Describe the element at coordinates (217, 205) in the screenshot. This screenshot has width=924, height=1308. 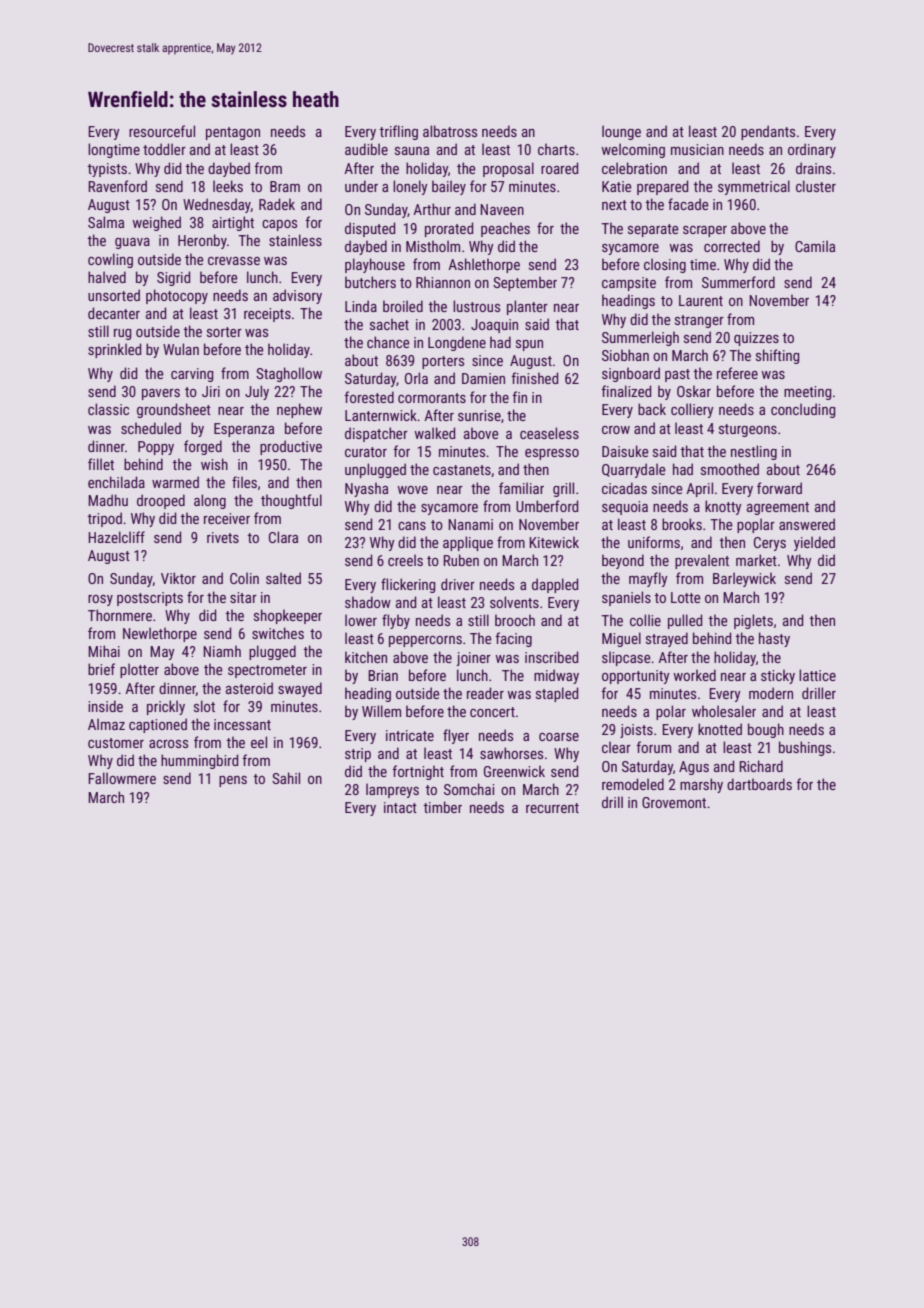
I see `Wednesday` at that location.
